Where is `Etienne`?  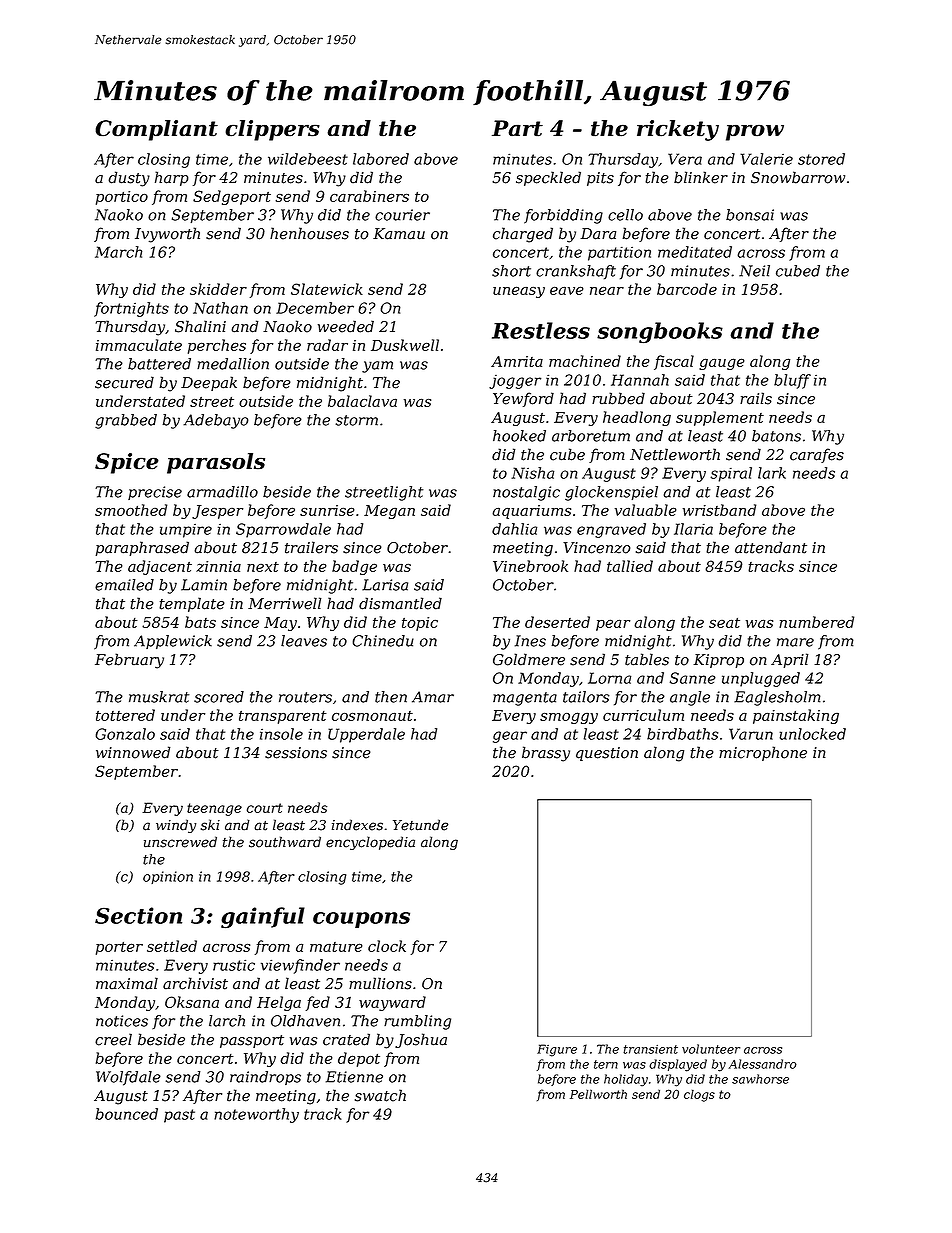 Etienne is located at coordinates (354, 1077).
